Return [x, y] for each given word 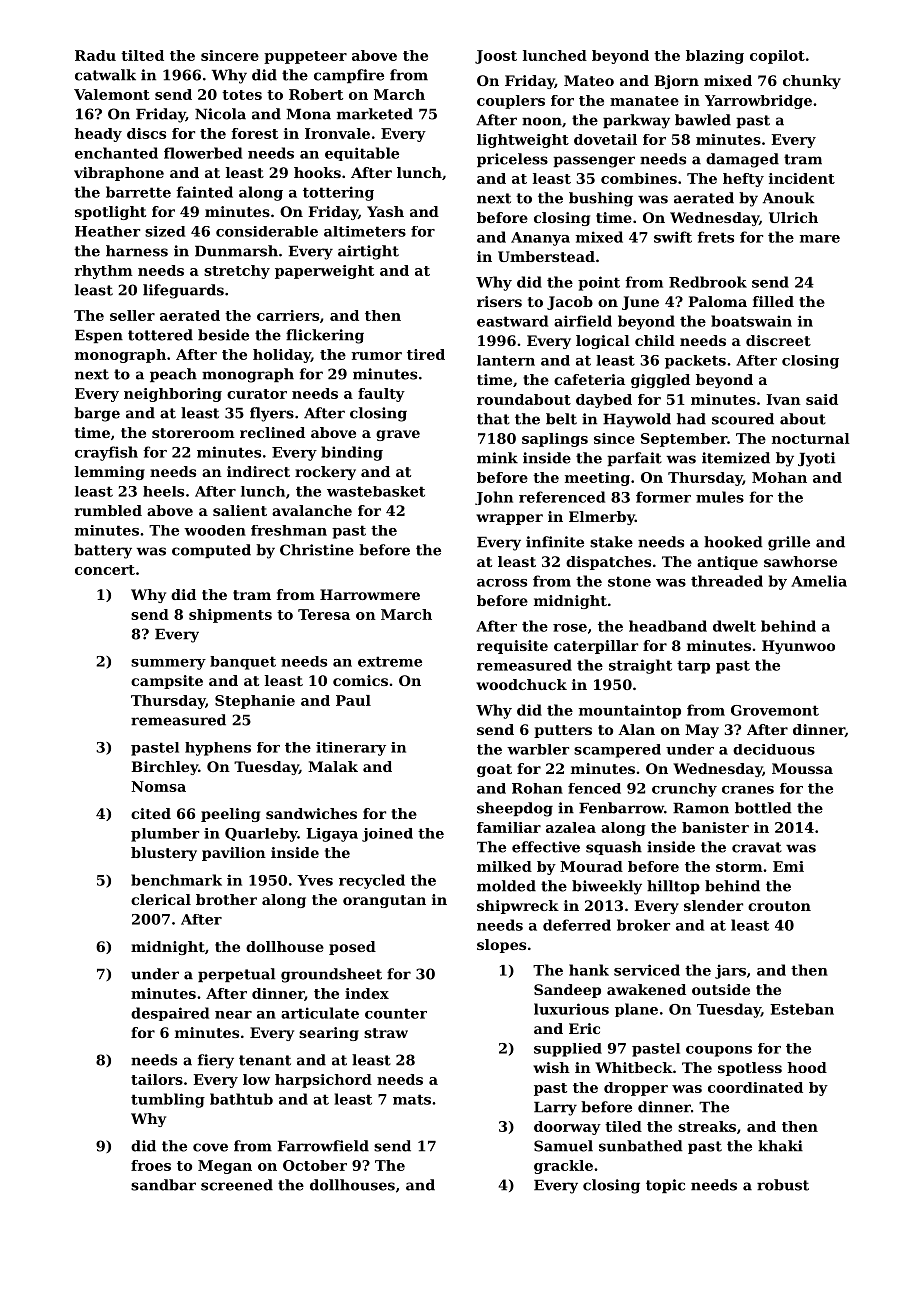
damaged [742, 160]
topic [665, 1186]
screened [237, 1185]
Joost [496, 57]
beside [223, 335]
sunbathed [641, 1146]
